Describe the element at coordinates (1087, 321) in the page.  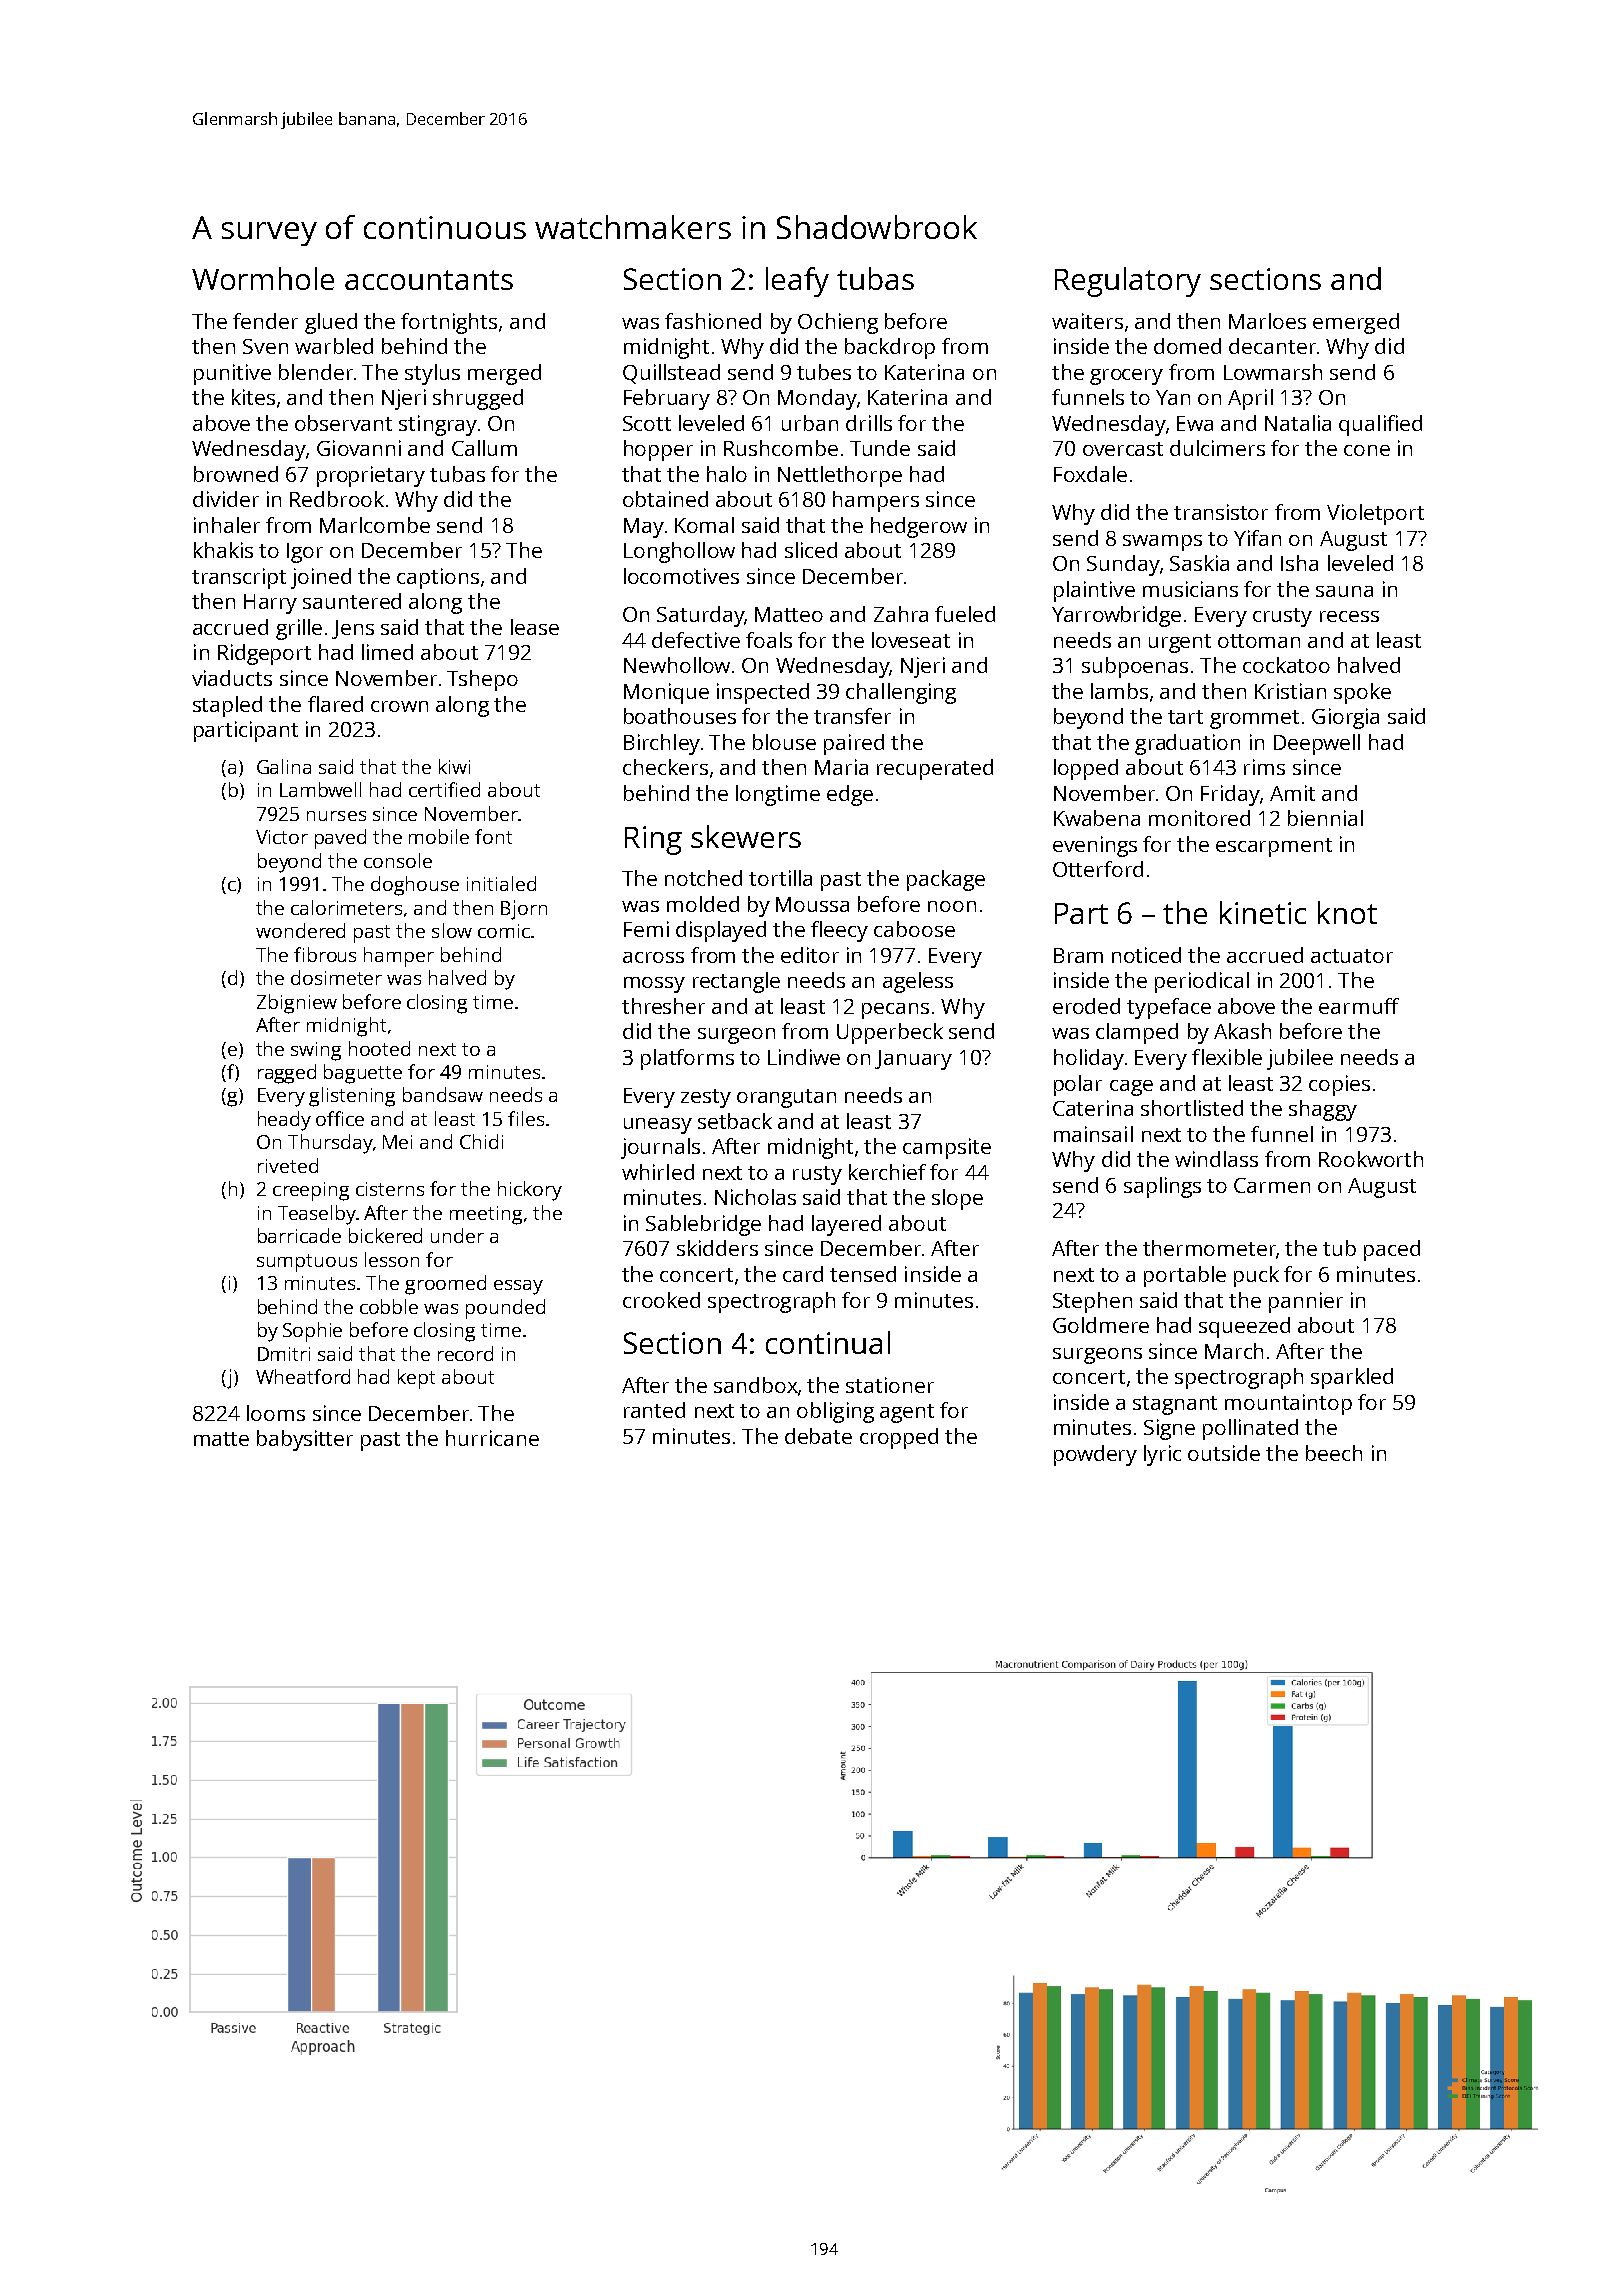
I see `waiters` at that location.
